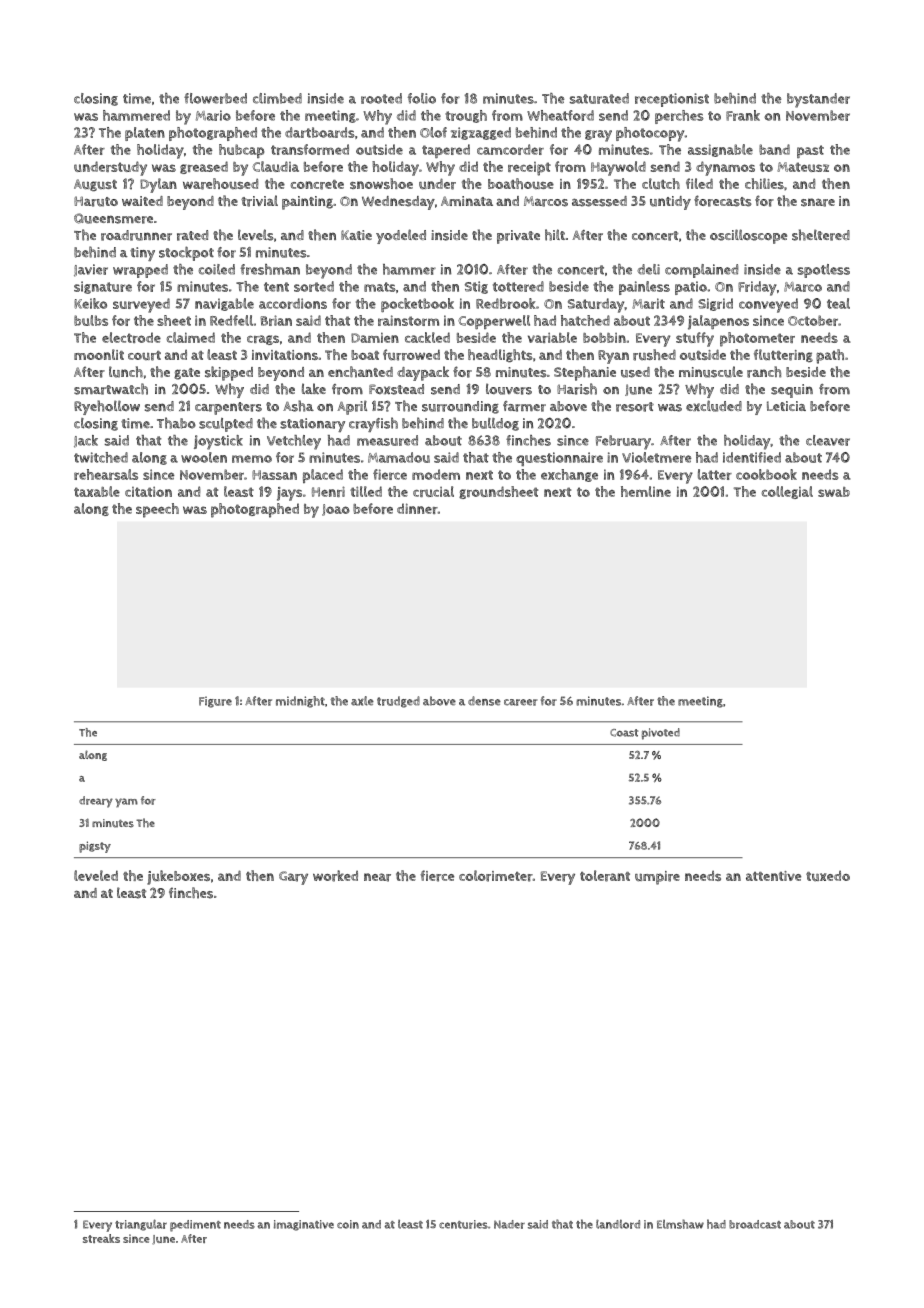  Describe the element at coordinates (657, 878) in the page. I see `umpire` at that location.
